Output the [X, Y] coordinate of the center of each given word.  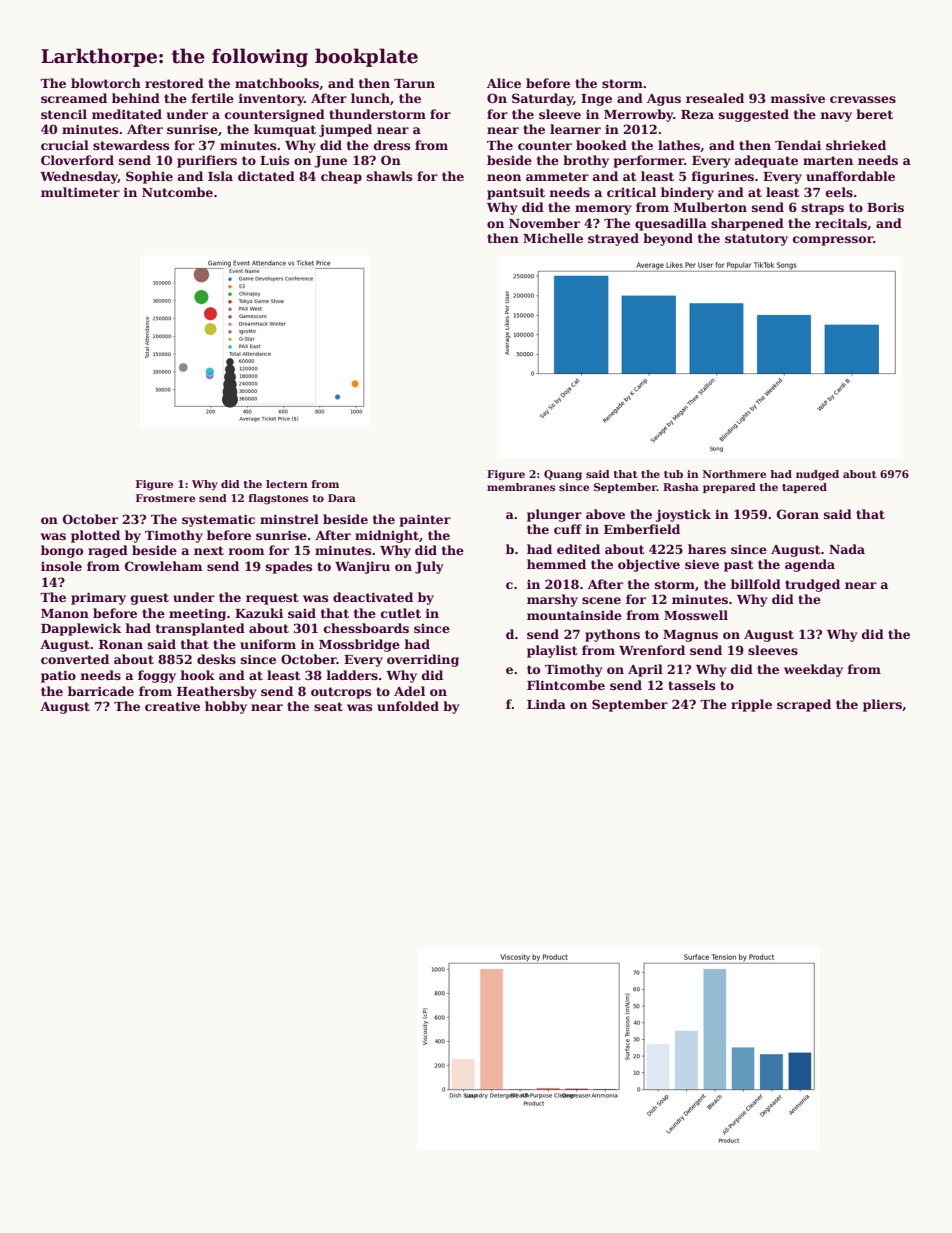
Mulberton [710, 207]
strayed [613, 239]
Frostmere [165, 498]
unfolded [408, 706]
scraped [804, 705]
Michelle [553, 238]
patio [58, 676]
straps [823, 209]
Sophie [149, 177]
